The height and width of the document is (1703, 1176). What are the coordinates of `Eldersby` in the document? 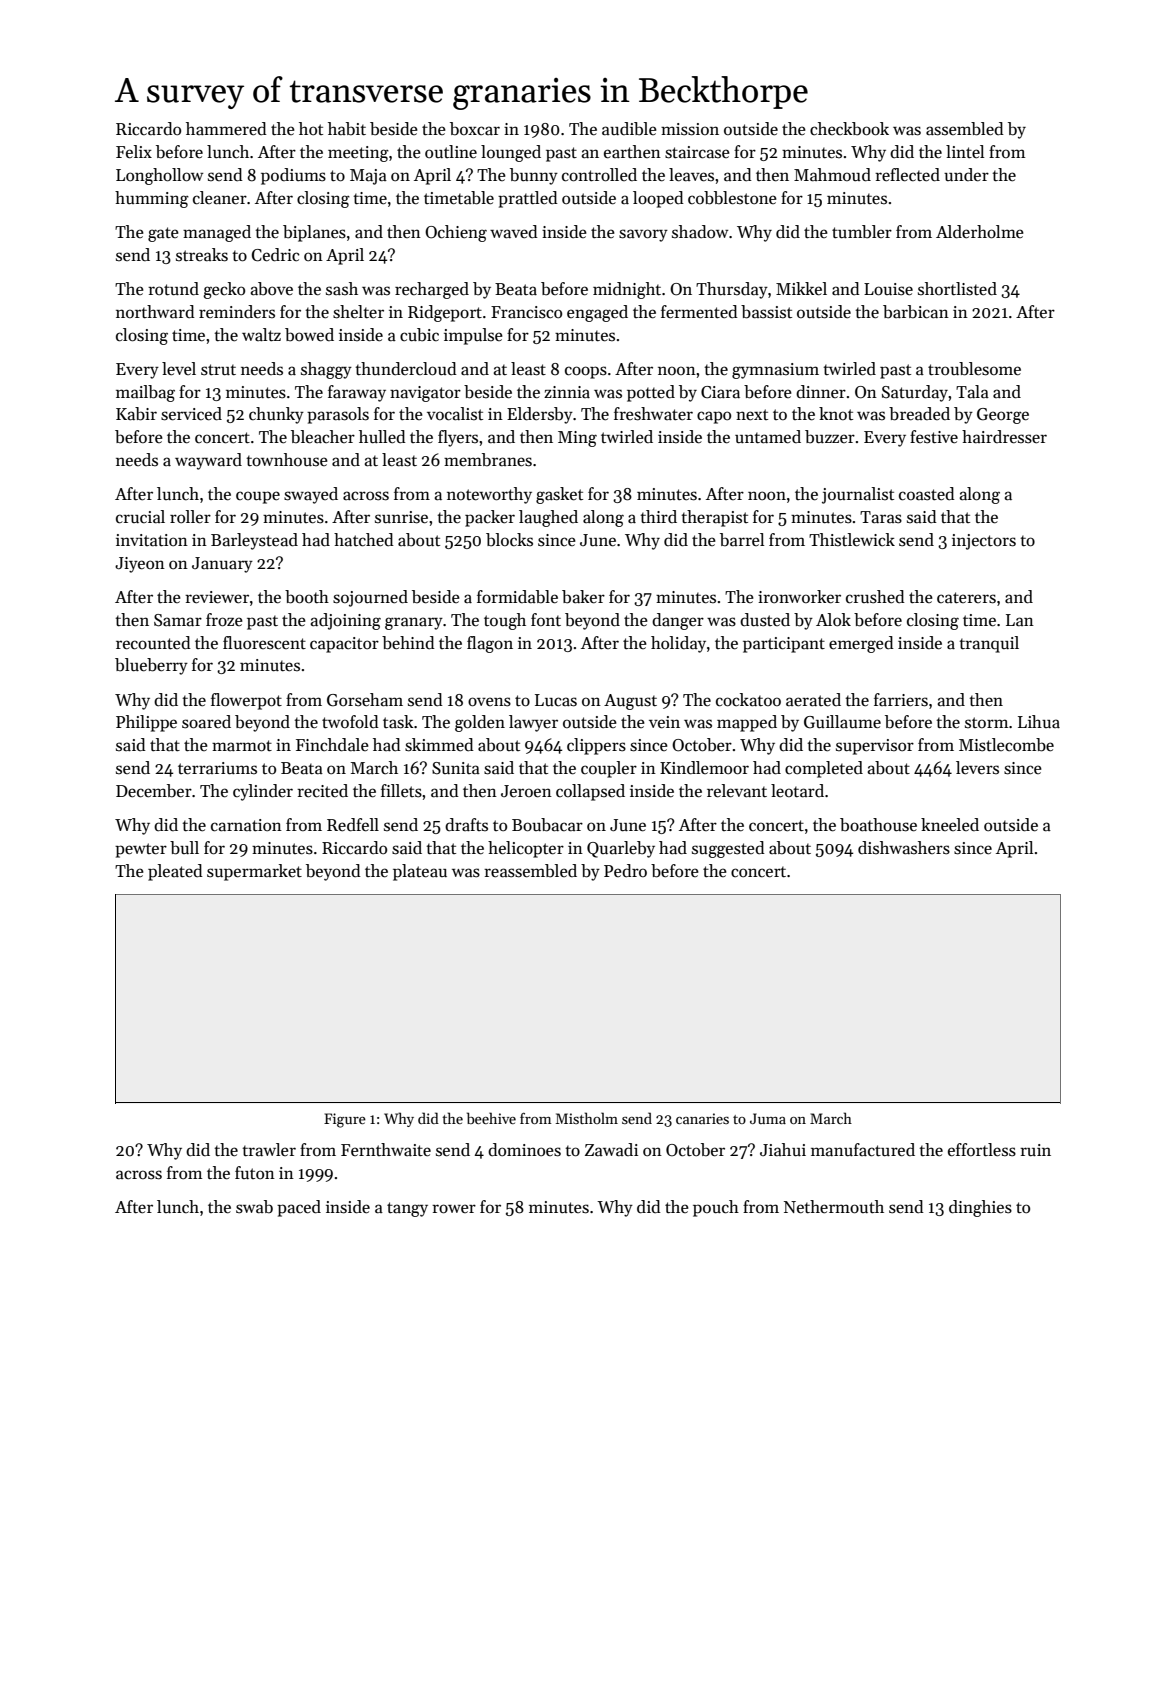 It's located at (540, 415).
